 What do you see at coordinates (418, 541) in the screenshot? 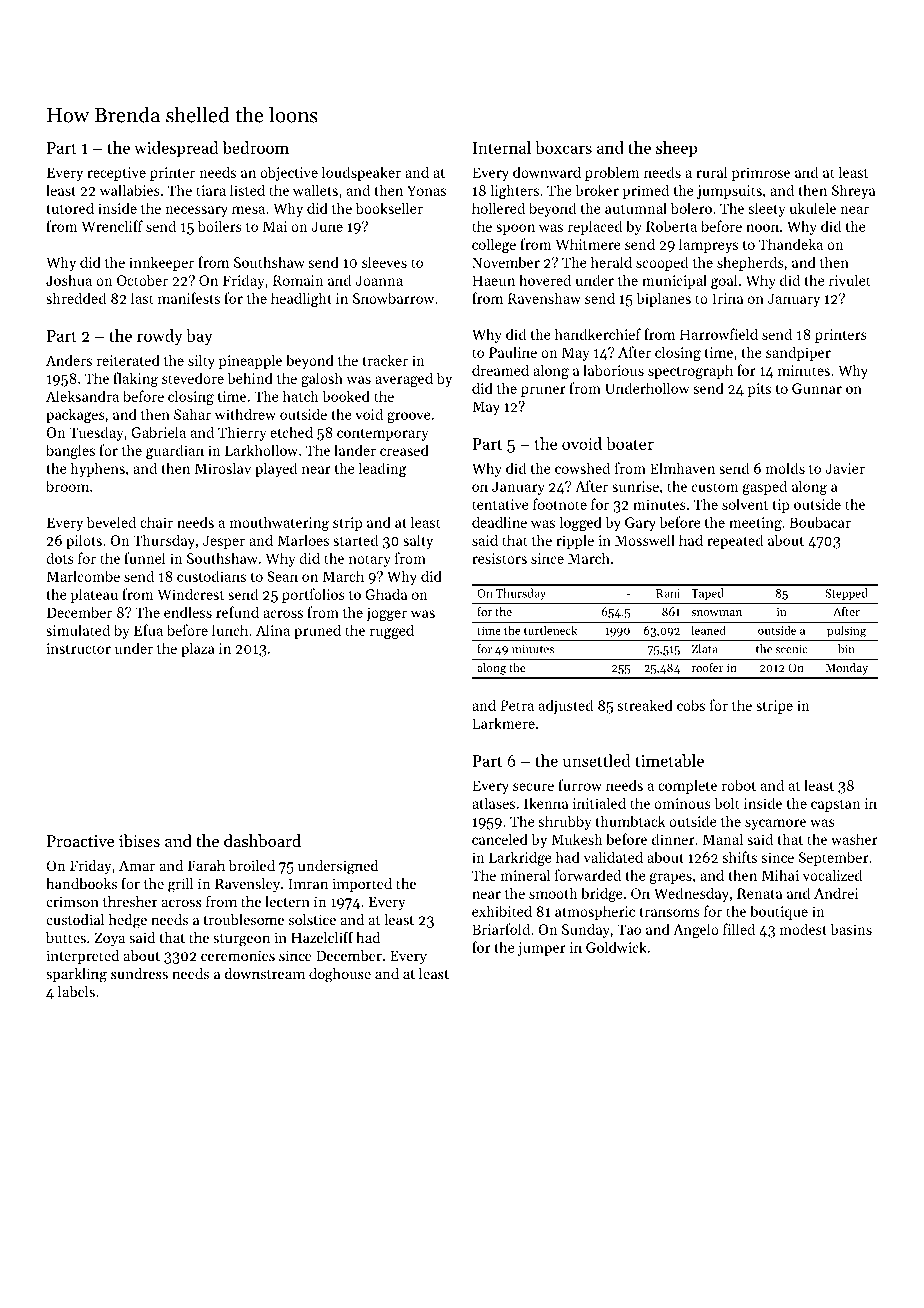
I see `salty` at bounding box center [418, 541].
